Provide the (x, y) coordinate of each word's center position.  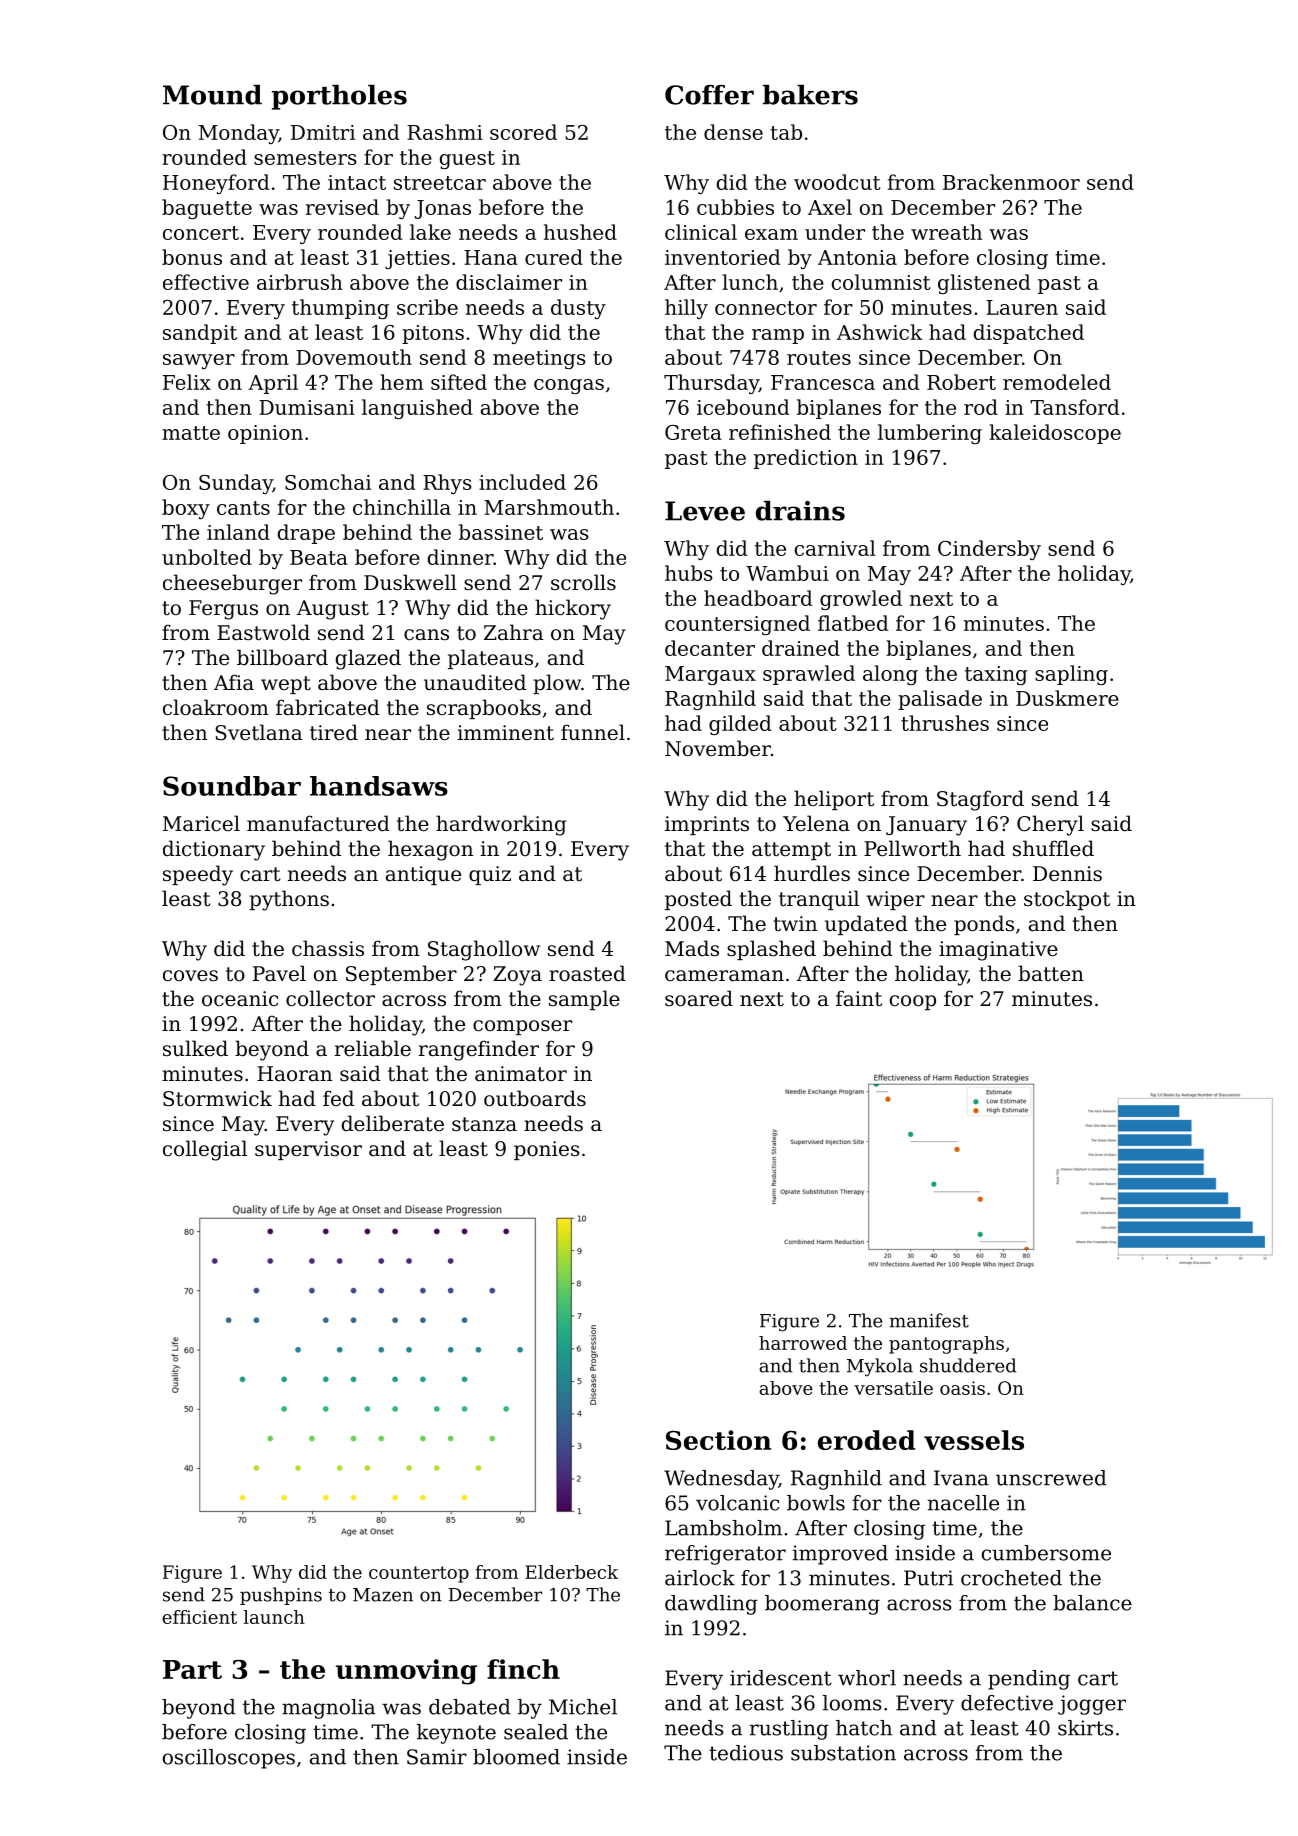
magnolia (328, 1709)
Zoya (517, 976)
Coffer (709, 95)
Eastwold (263, 632)
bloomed (516, 1757)
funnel (593, 732)
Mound (212, 95)
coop (913, 1002)
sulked (195, 1048)
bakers (810, 95)
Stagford (980, 800)
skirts (1085, 1728)
